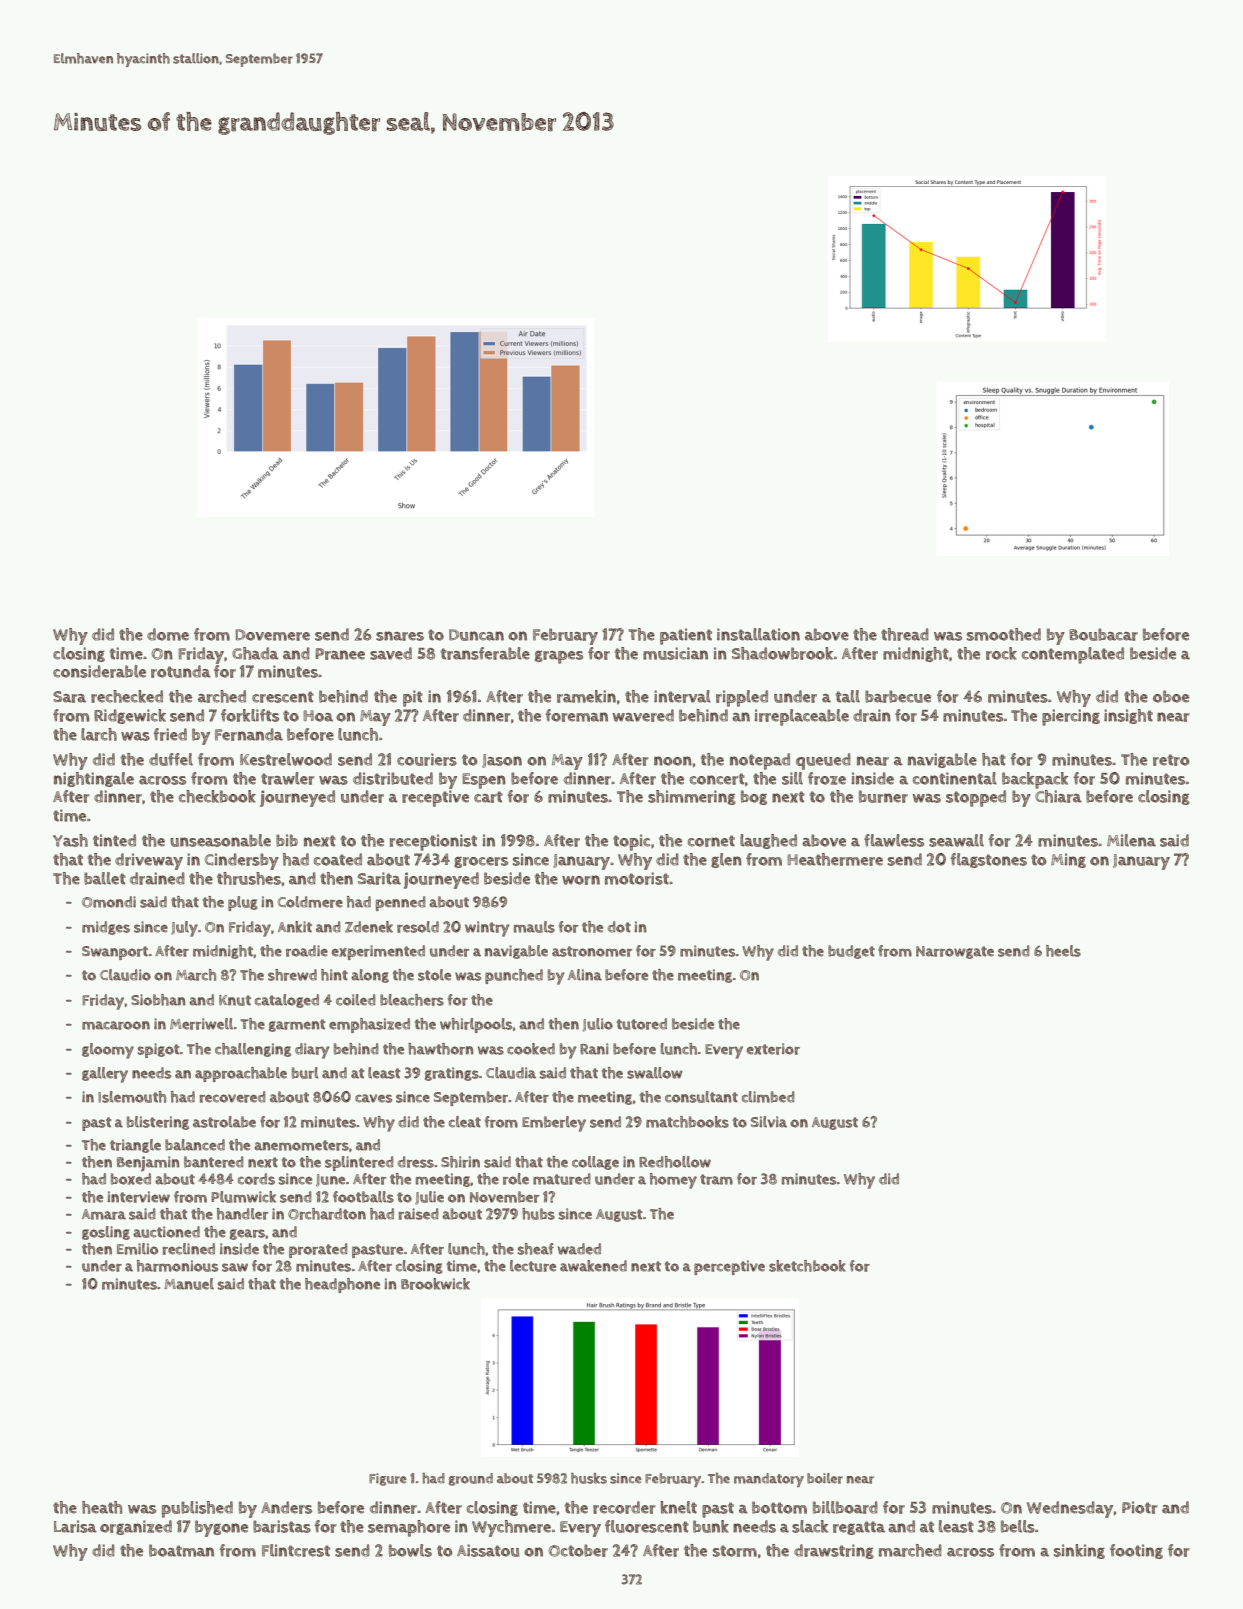  I want to click on heels, so click(1063, 951).
